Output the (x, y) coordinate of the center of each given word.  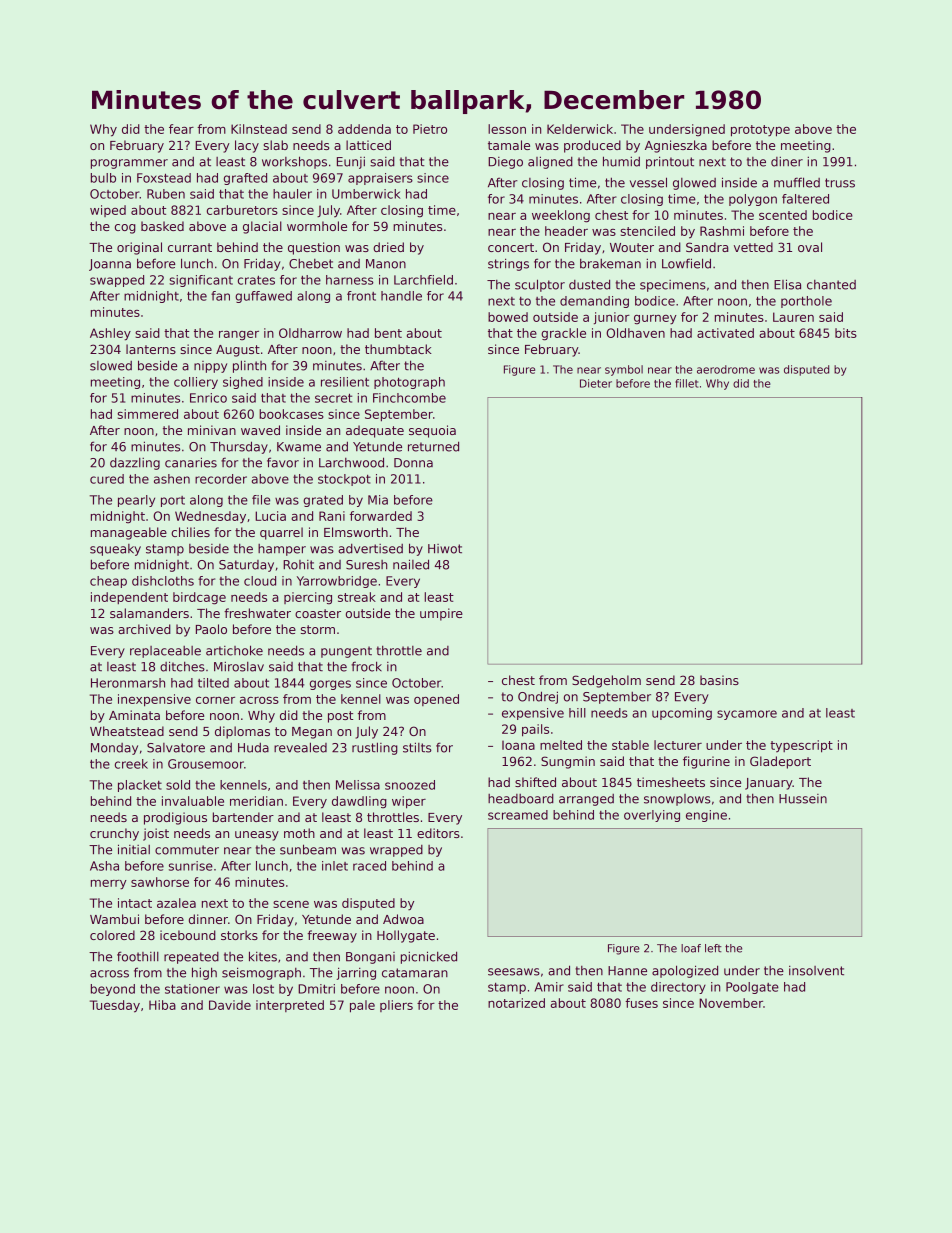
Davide (230, 1005)
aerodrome (726, 369)
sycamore (747, 715)
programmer (129, 164)
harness (350, 280)
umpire (441, 614)
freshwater (257, 613)
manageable (129, 533)
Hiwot (445, 549)
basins (719, 680)
